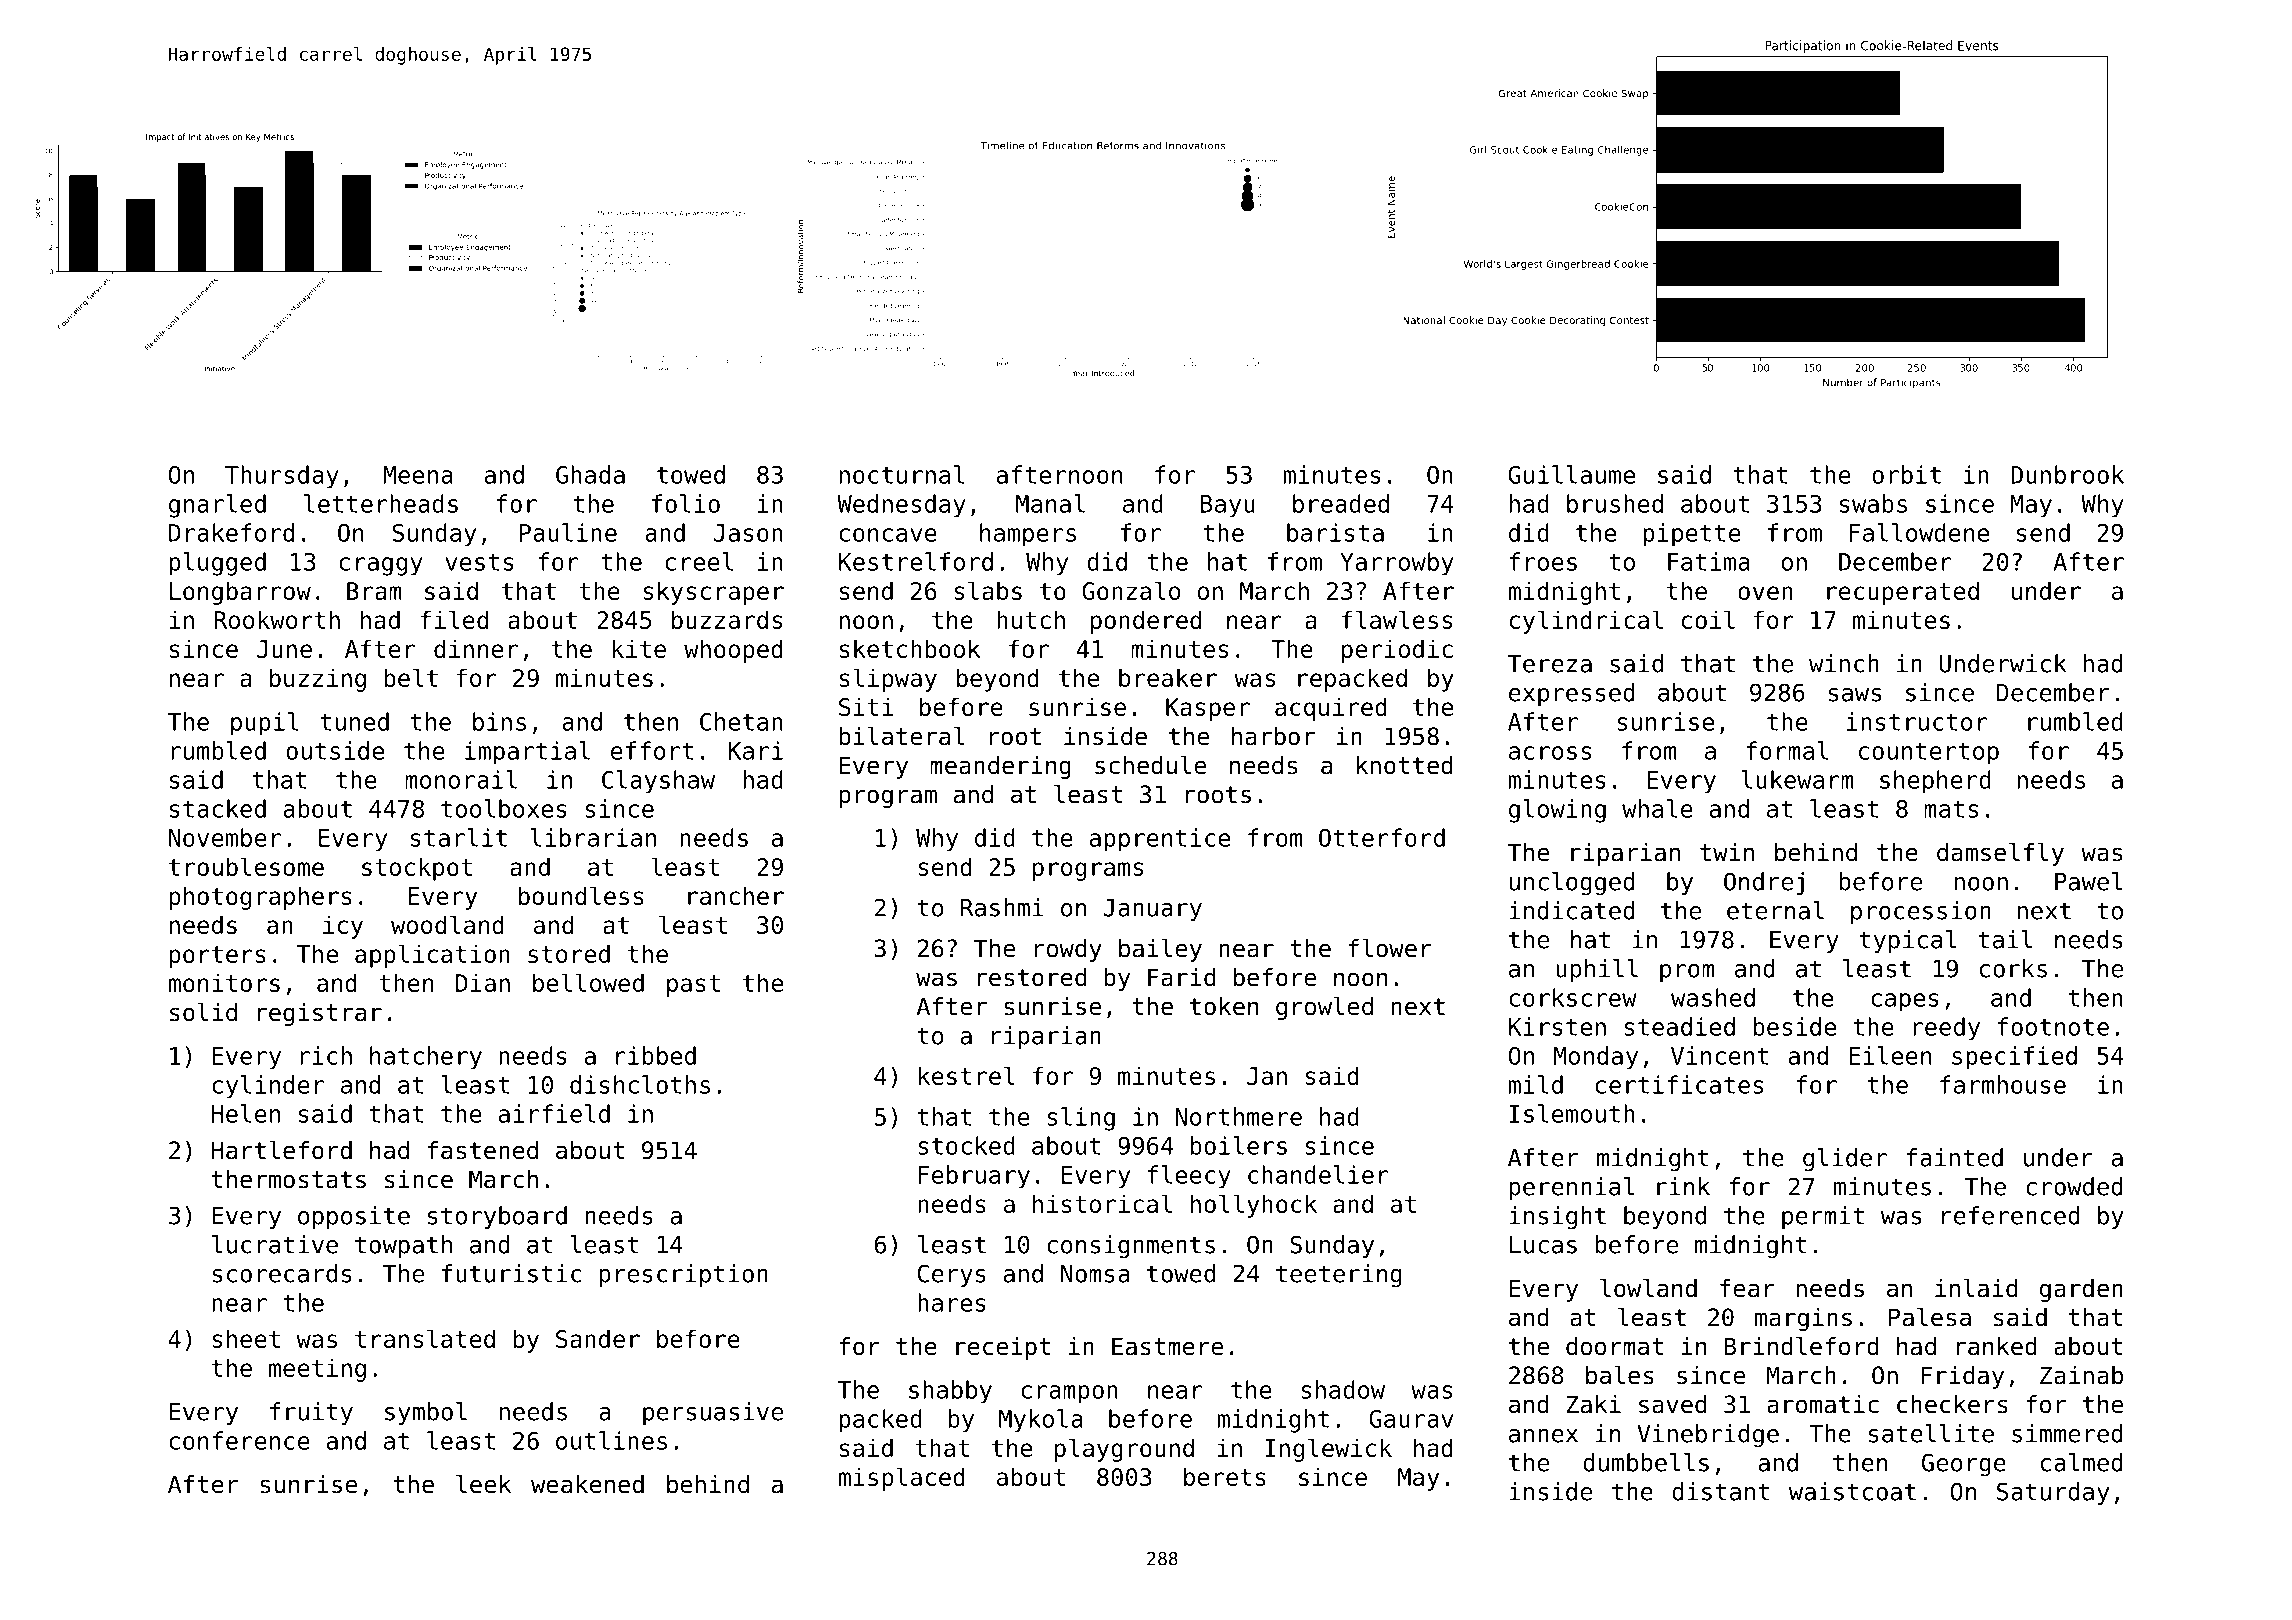 The image size is (2292, 1620). Describe the element at coordinates (240, 1440) in the screenshot. I see `conference` at that location.
